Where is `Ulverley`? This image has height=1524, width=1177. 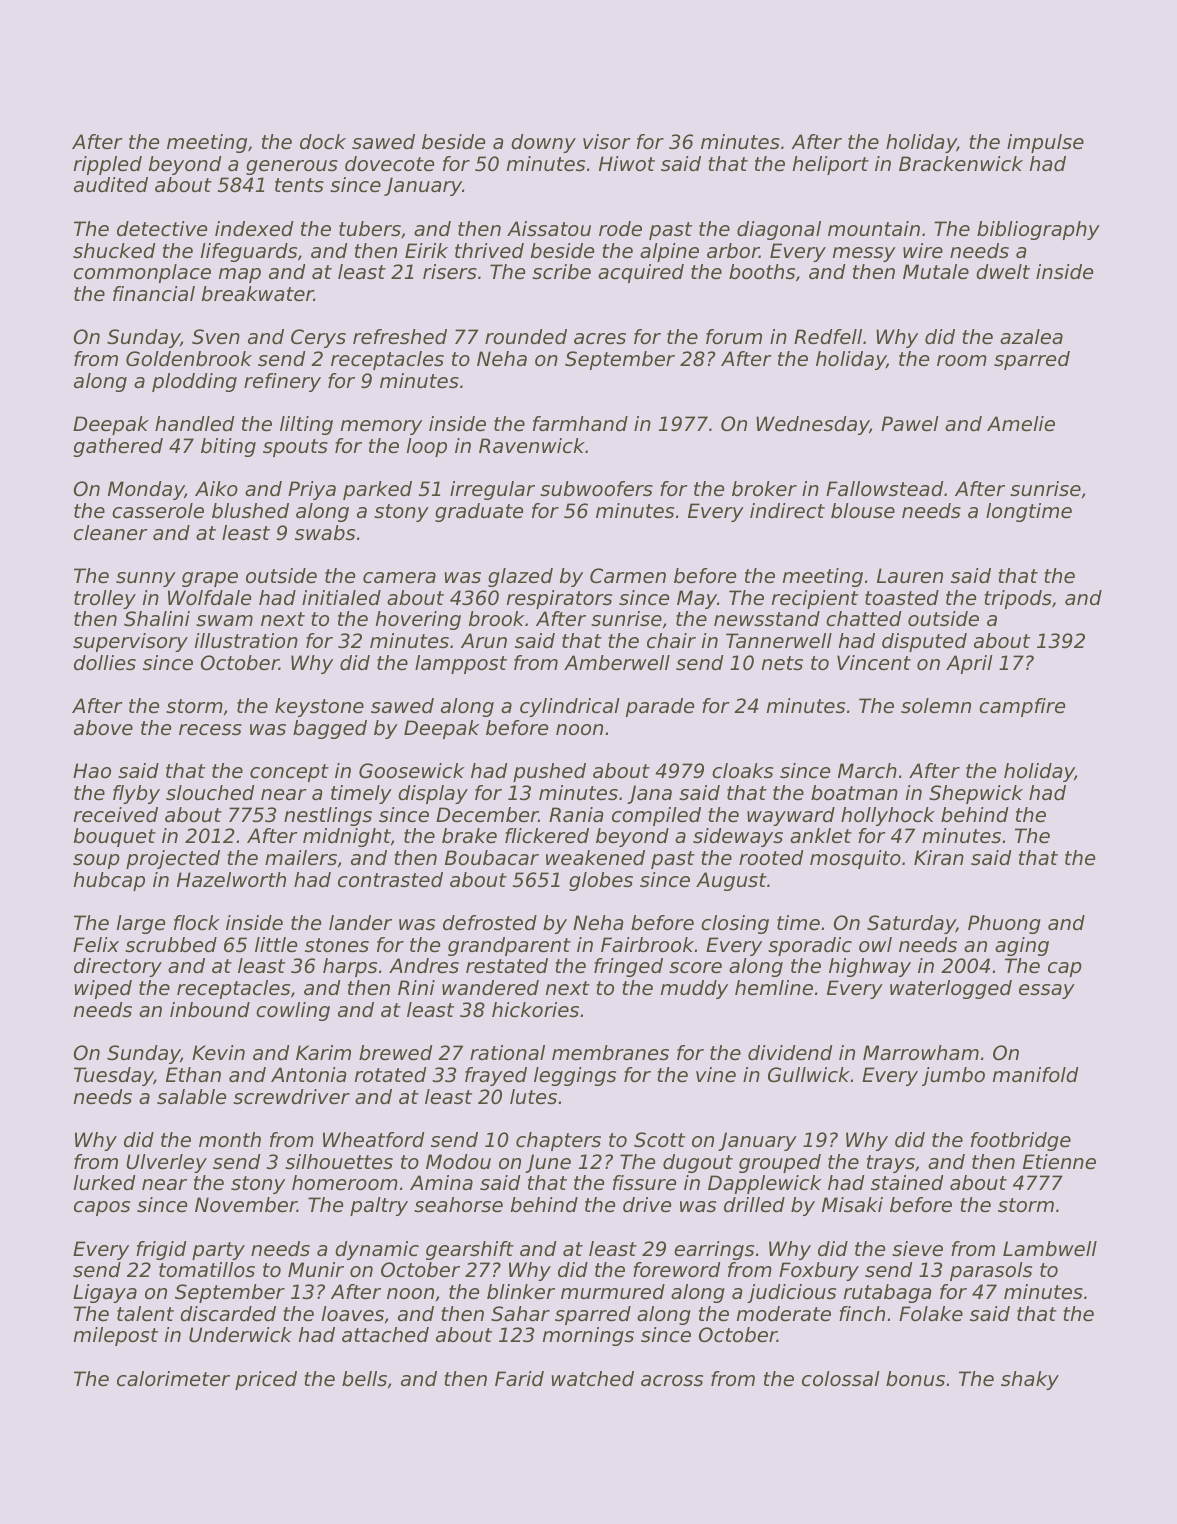 Ulverley is located at coordinates (166, 1163).
